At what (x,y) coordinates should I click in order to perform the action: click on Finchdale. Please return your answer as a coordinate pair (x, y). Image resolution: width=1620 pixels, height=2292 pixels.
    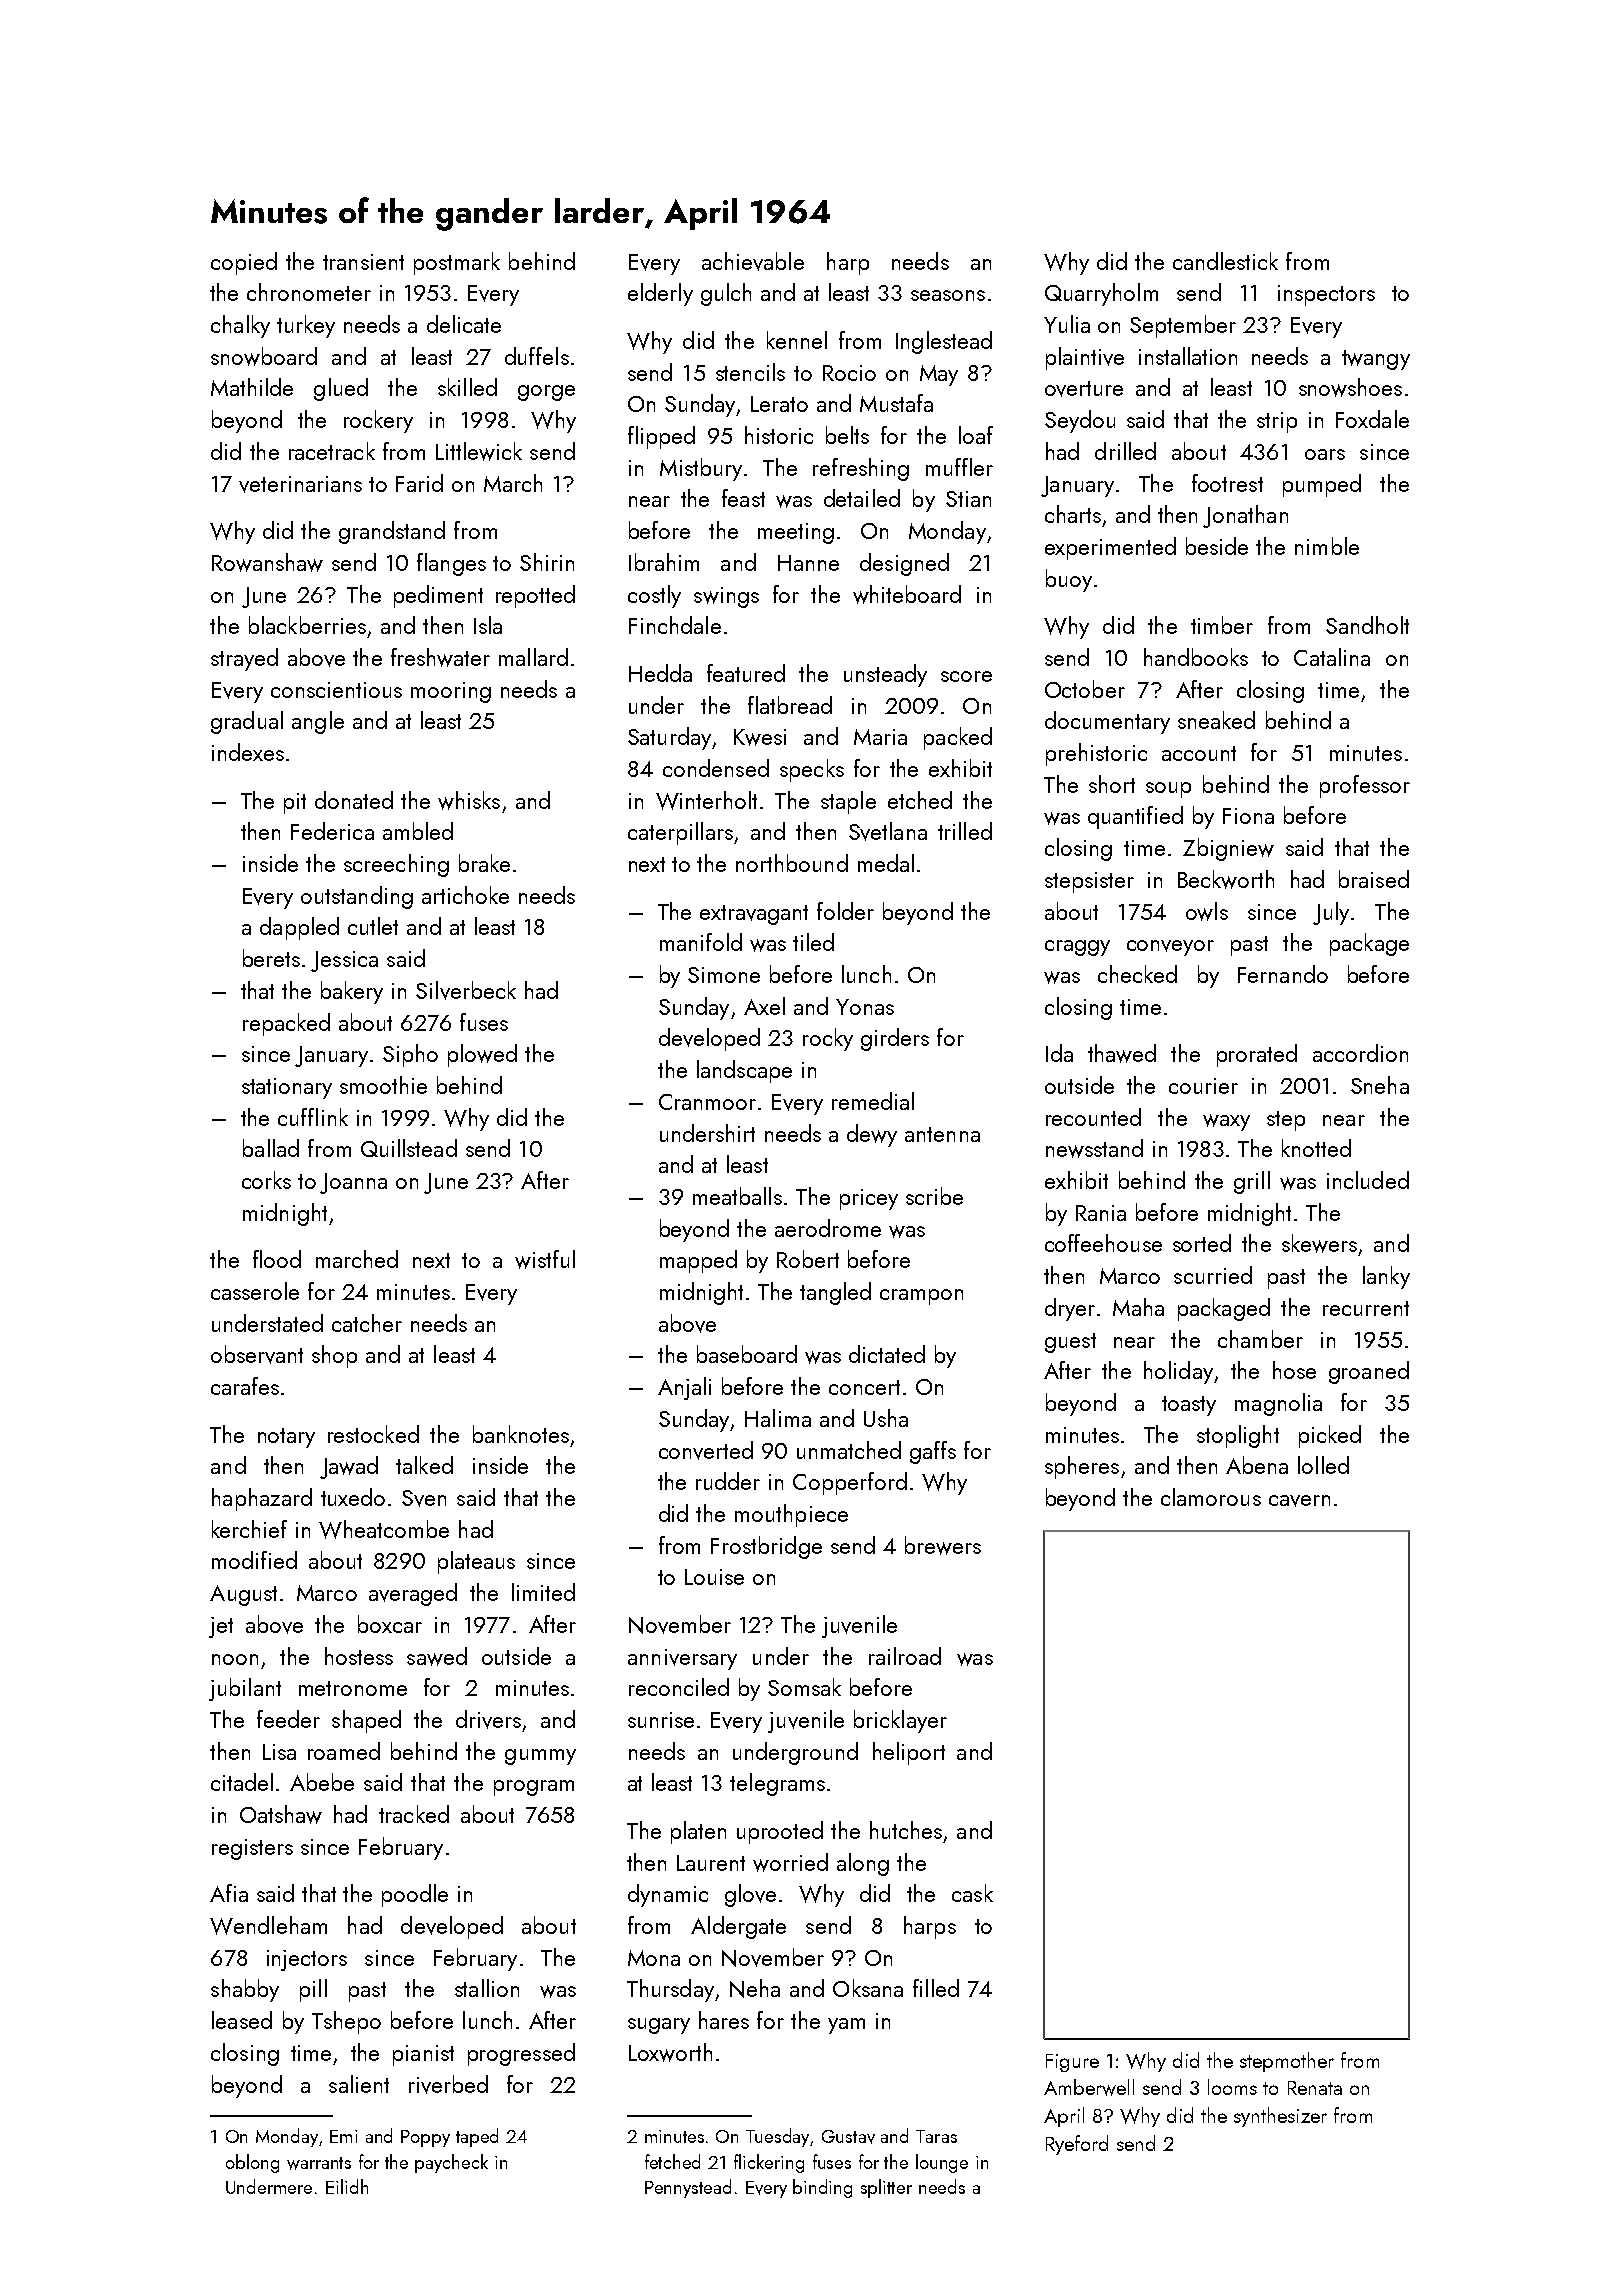
    Looking at the image, I should click on (675, 625).
